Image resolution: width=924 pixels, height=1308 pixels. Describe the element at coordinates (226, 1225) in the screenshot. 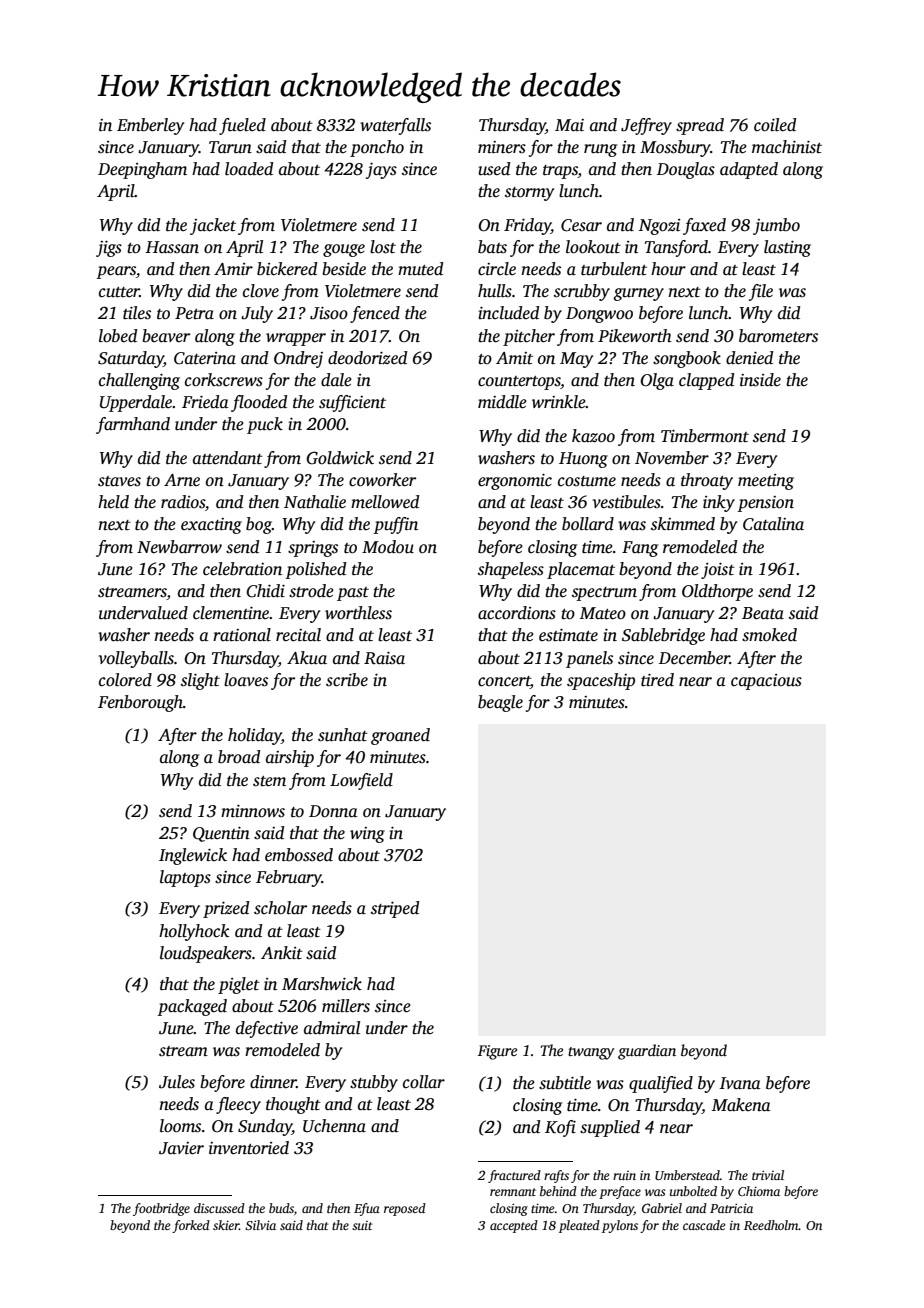

I see `skier` at that location.
